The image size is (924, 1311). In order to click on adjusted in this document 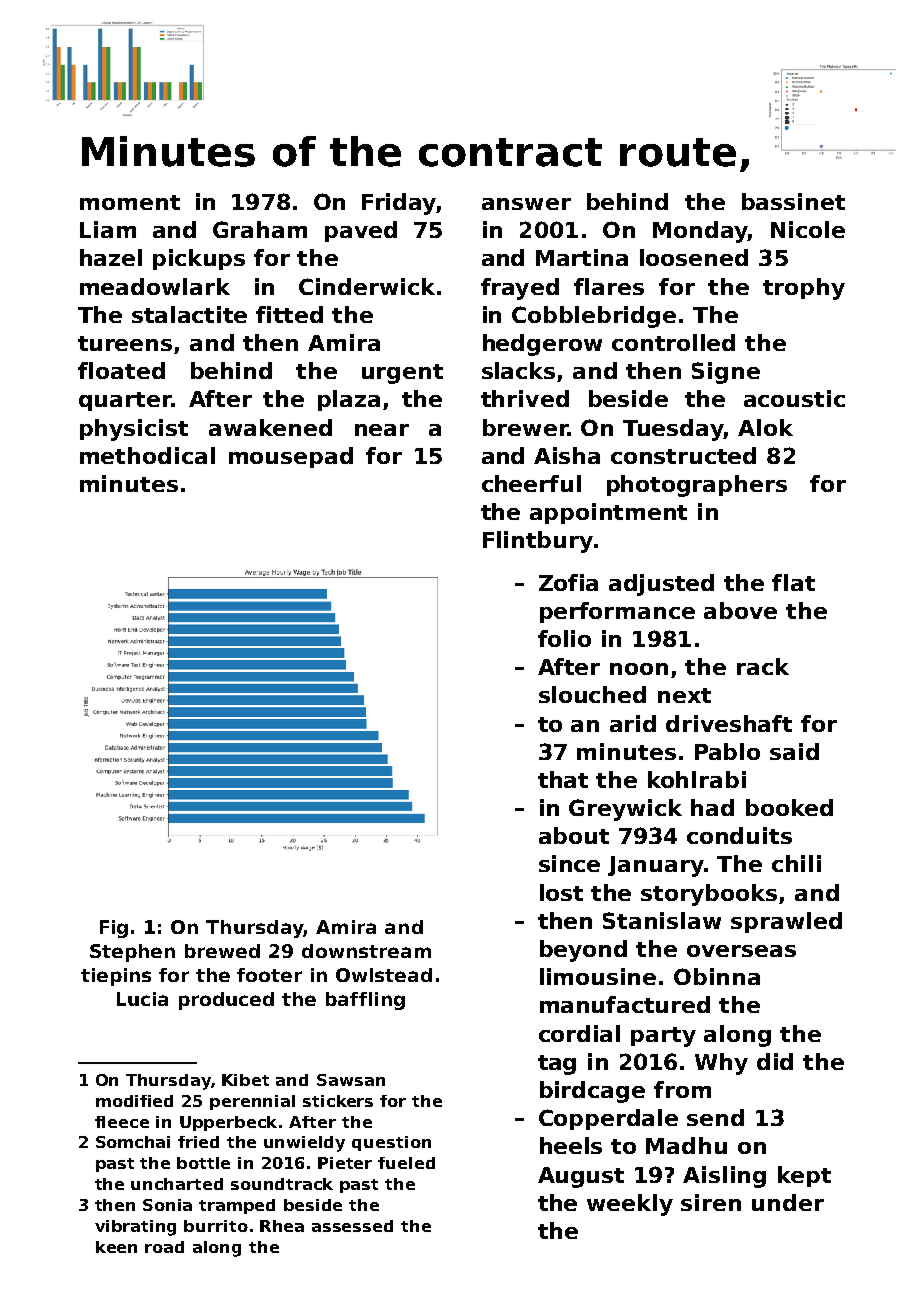, I will do `click(661, 585)`.
